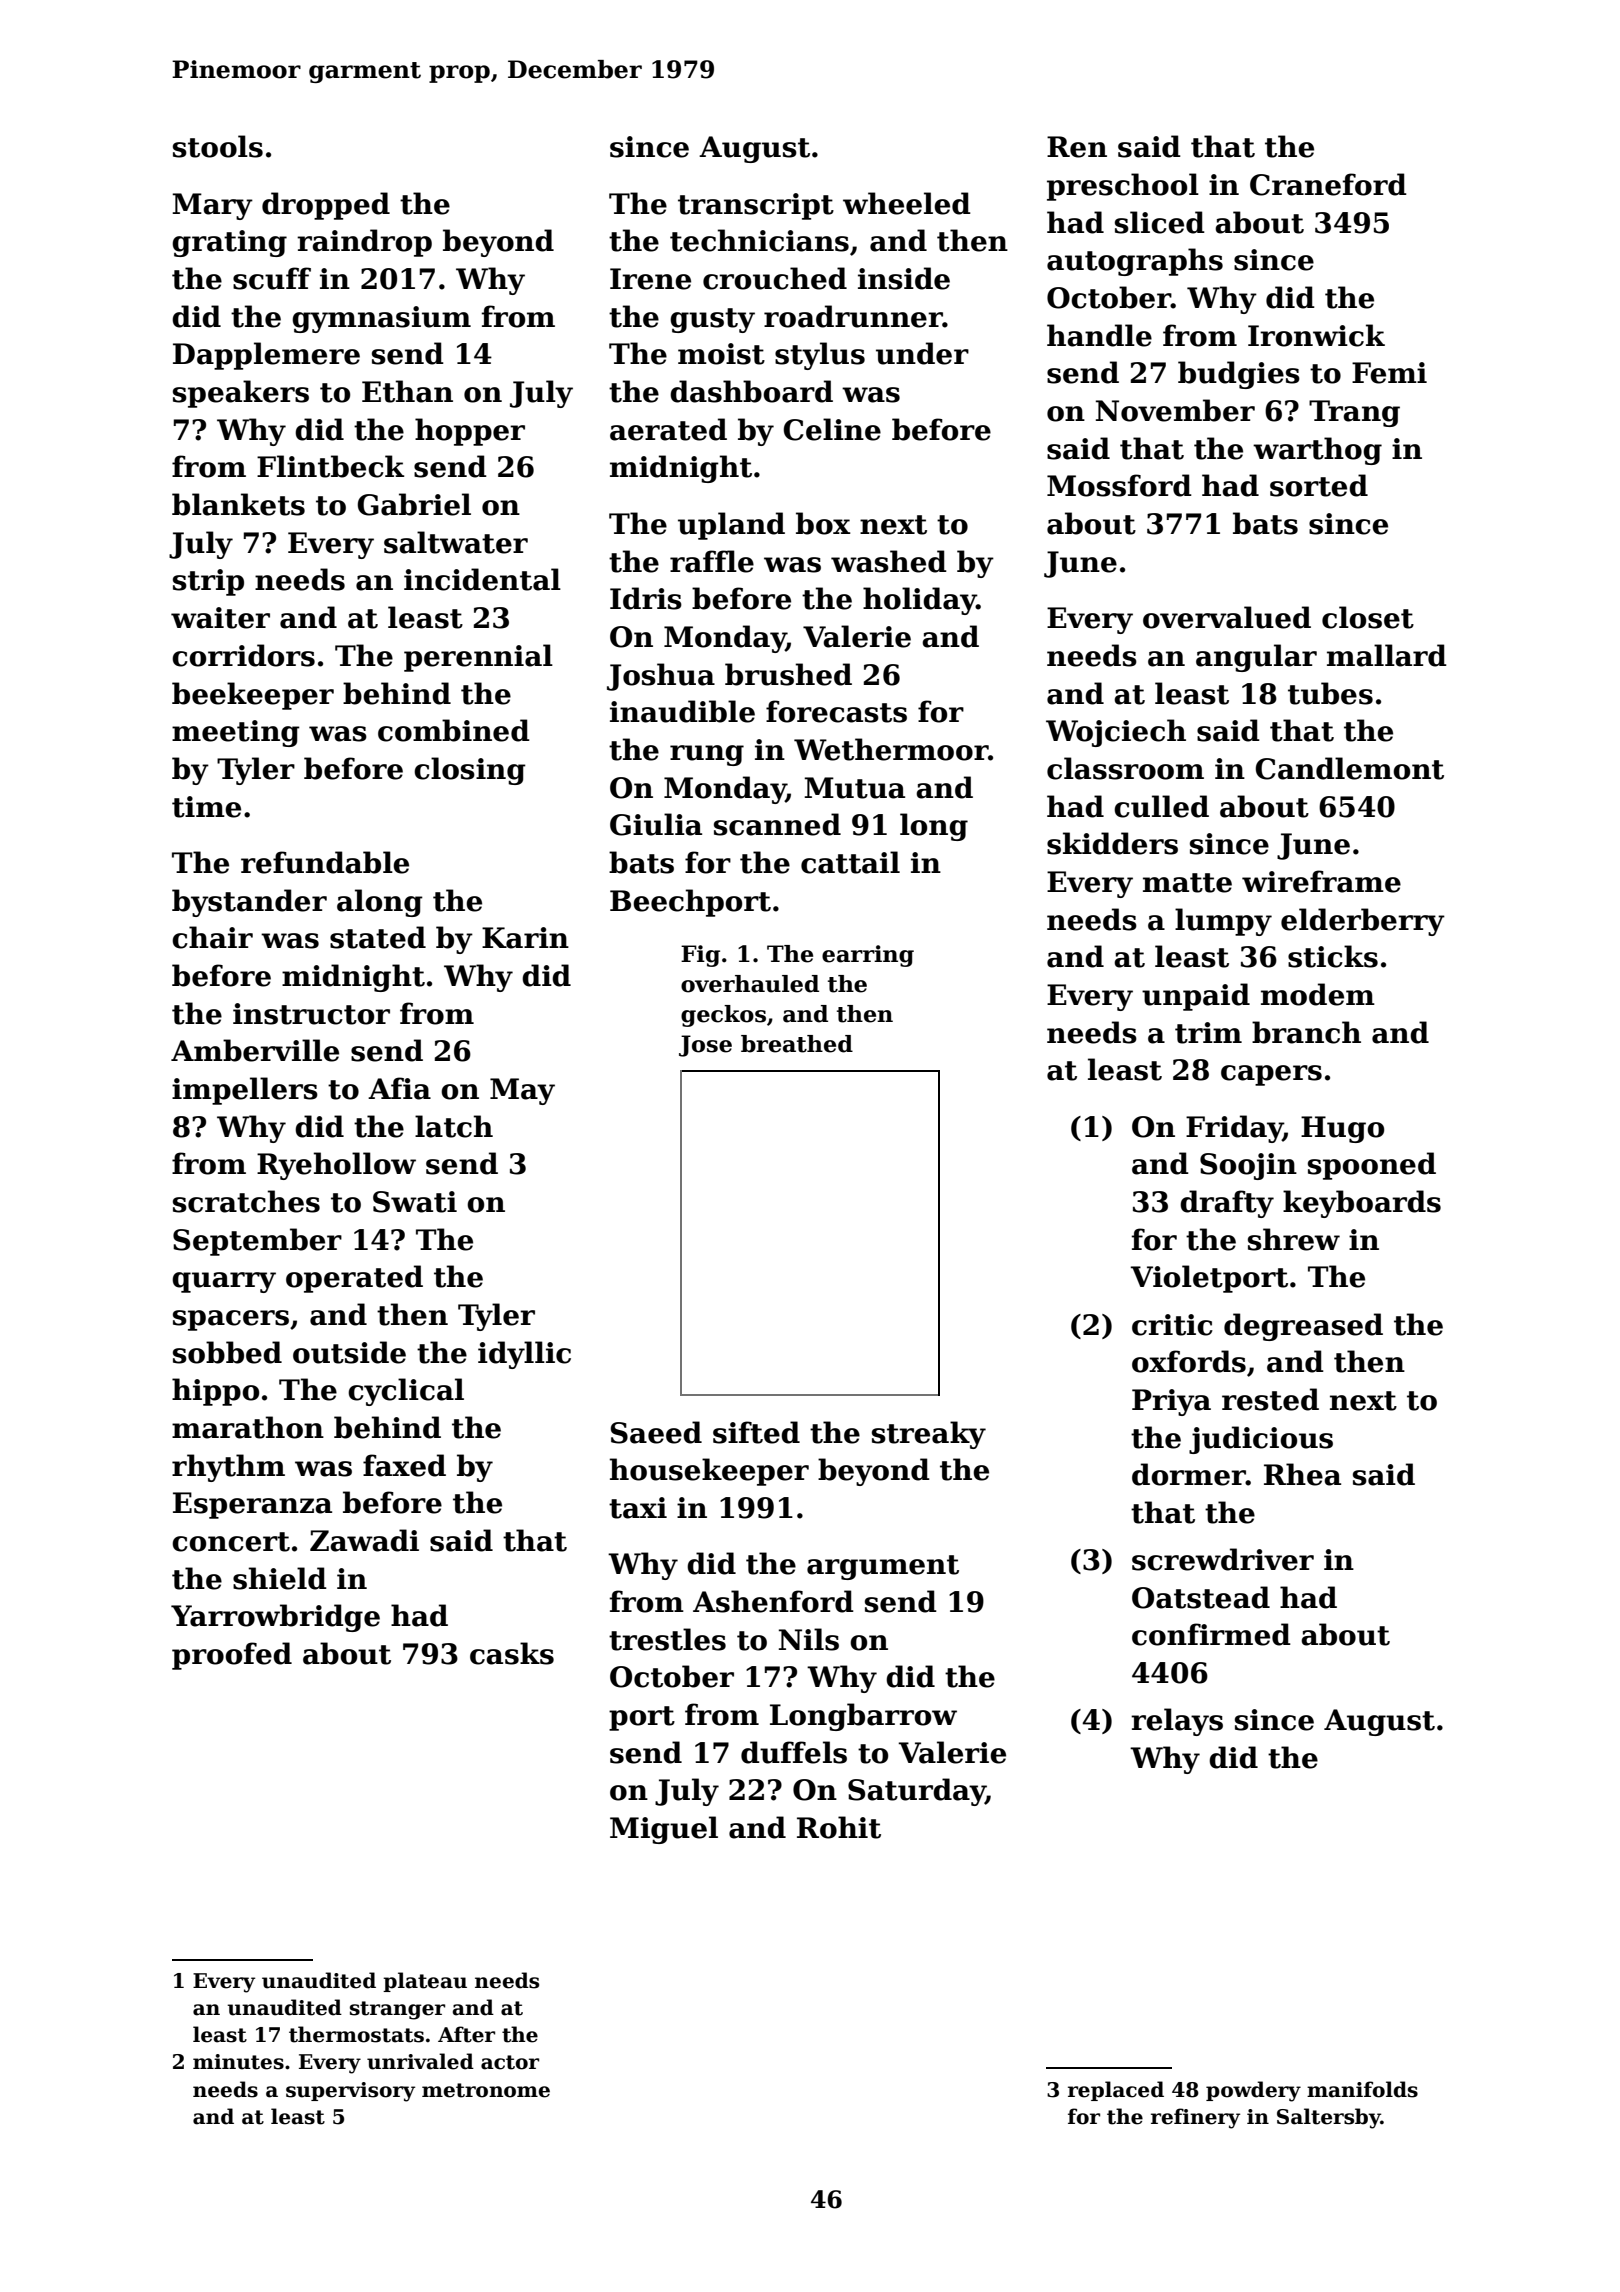 The width and height of the document is (1620, 2292). Describe the element at coordinates (731, 526) in the document. I see `upland` at that location.
